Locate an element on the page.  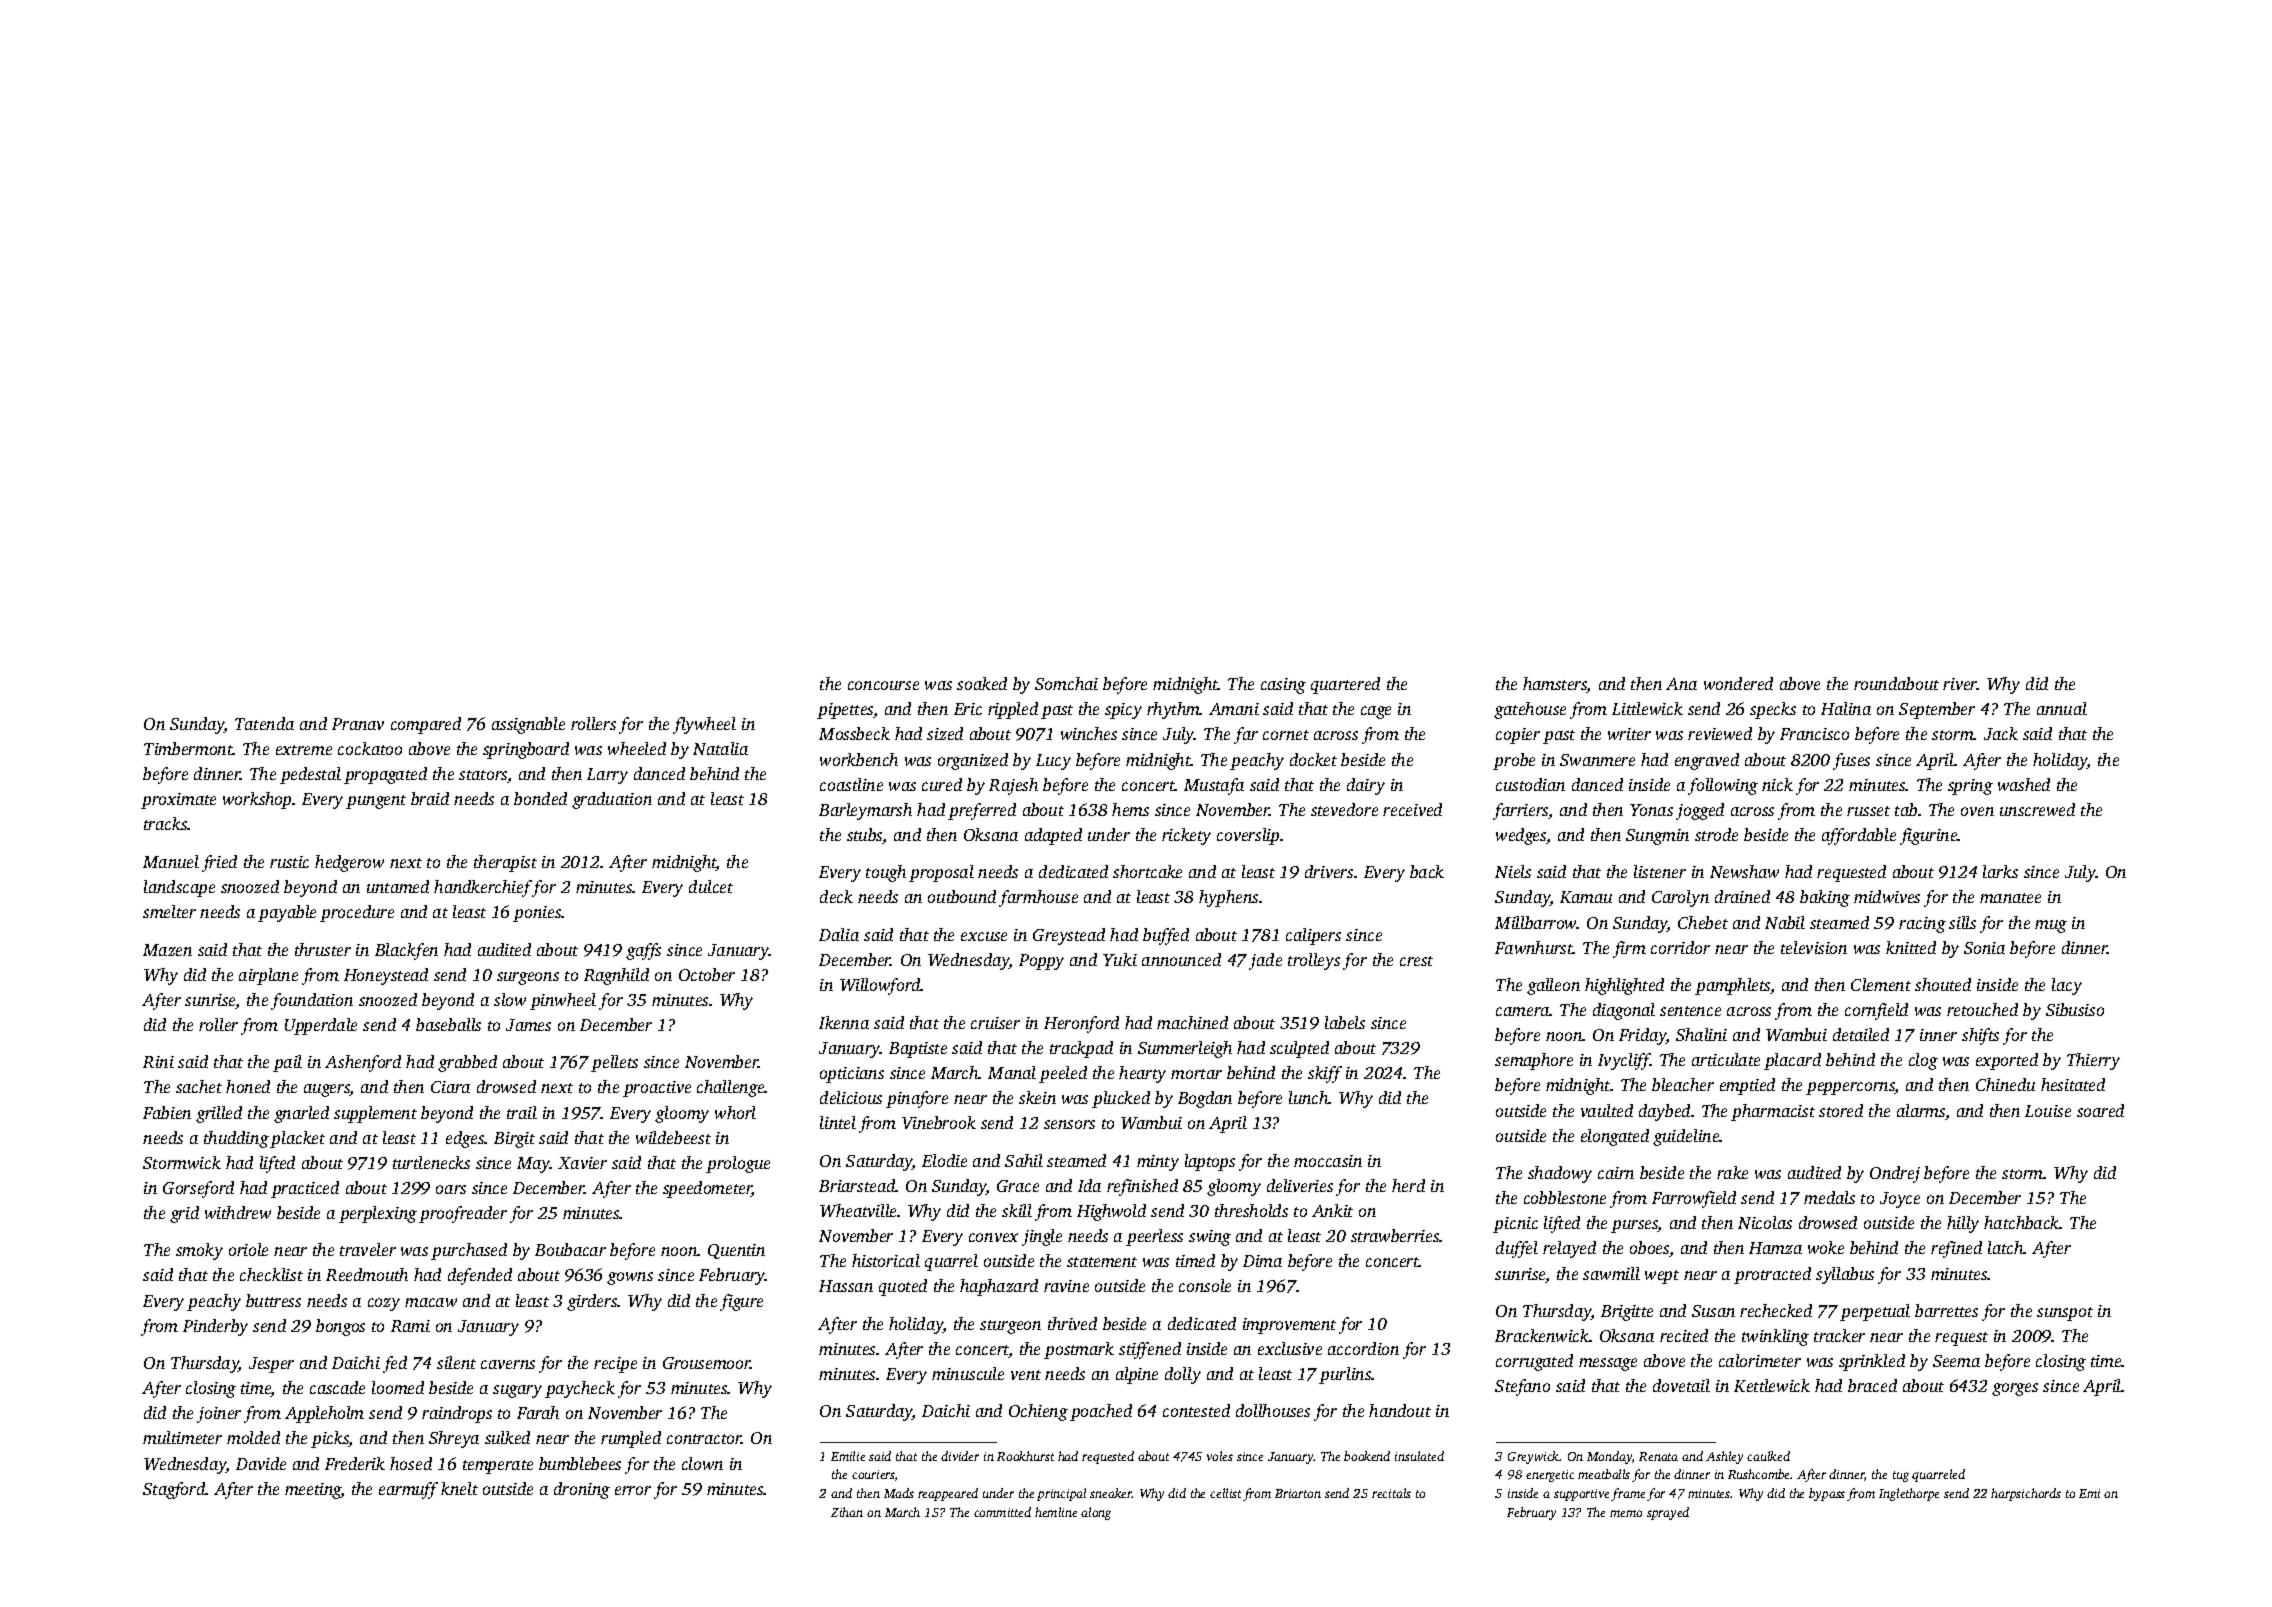
console is located at coordinates (1205, 1285).
